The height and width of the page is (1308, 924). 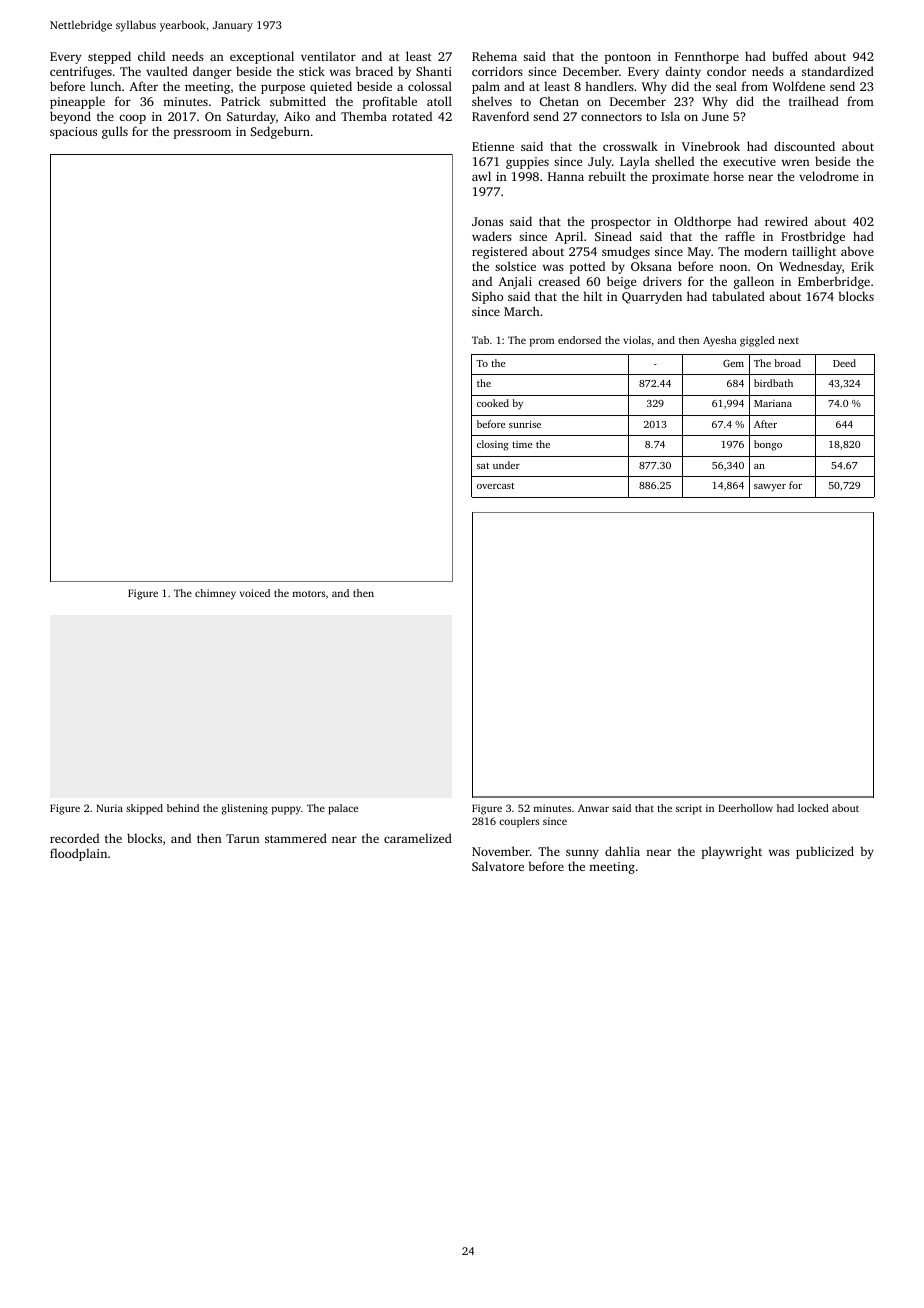 What do you see at coordinates (151, 56) in the page?
I see `child` at bounding box center [151, 56].
